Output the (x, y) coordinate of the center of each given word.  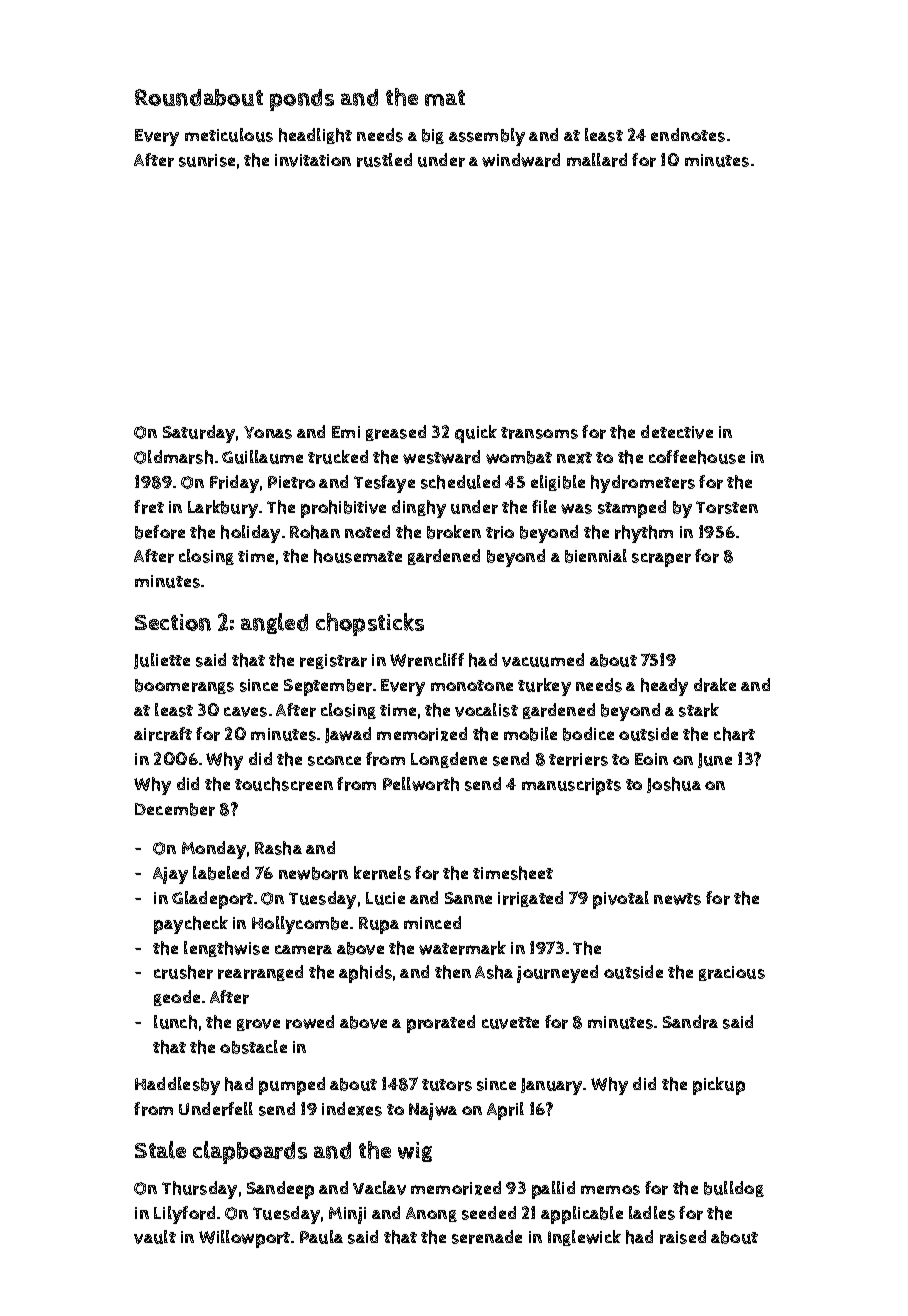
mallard (597, 160)
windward (521, 160)
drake (715, 685)
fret (149, 507)
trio (500, 532)
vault (155, 1237)
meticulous (229, 135)
